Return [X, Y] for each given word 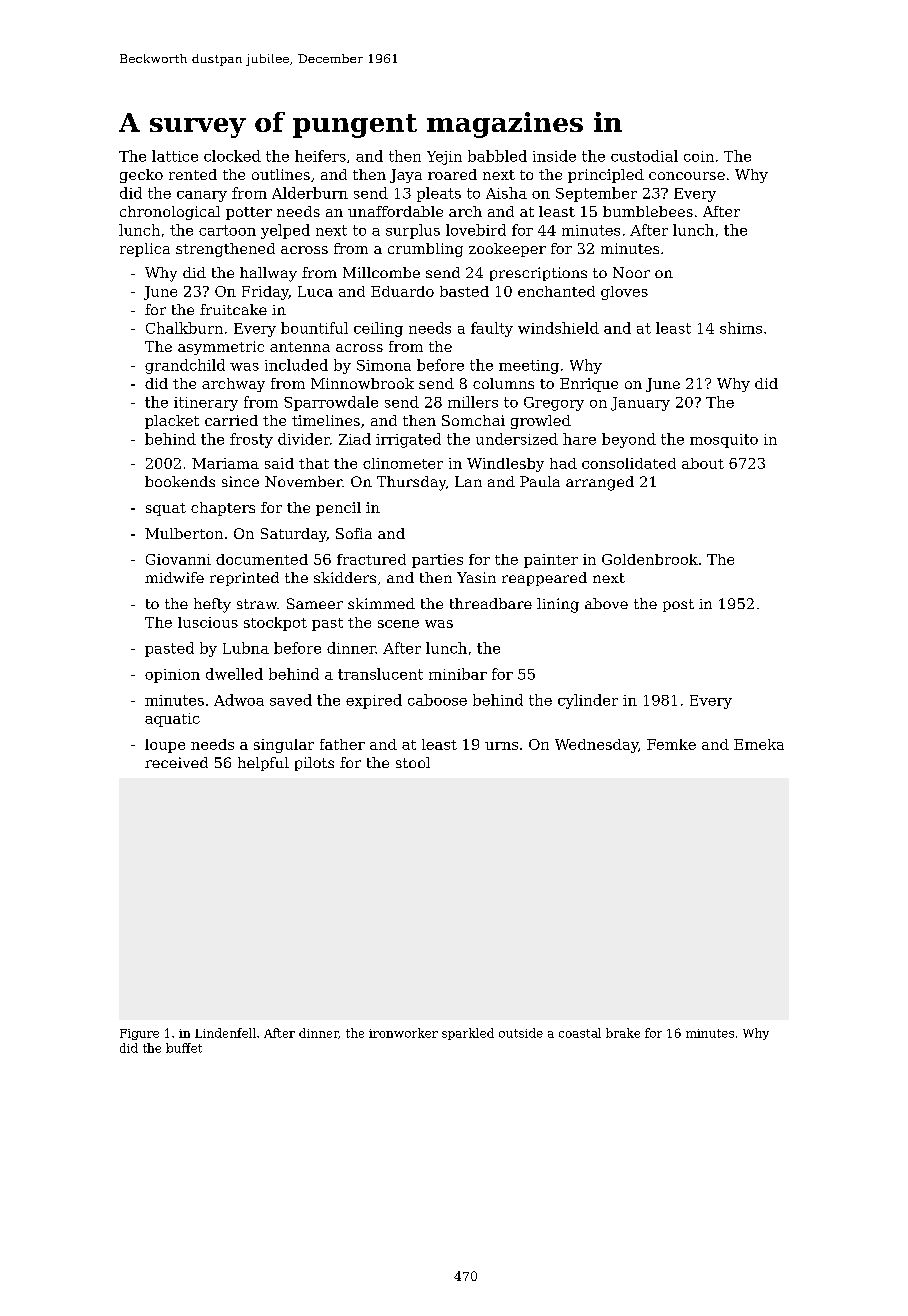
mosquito [724, 441]
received [176, 762]
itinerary [206, 404]
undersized [517, 439]
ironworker [403, 1033]
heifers [320, 156]
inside [554, 156]
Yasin [476, 577]
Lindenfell [225, 1033]
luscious [208, 622]
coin [699, 156]
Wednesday [596, 746]
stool [413, 762]
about [703, 463]
